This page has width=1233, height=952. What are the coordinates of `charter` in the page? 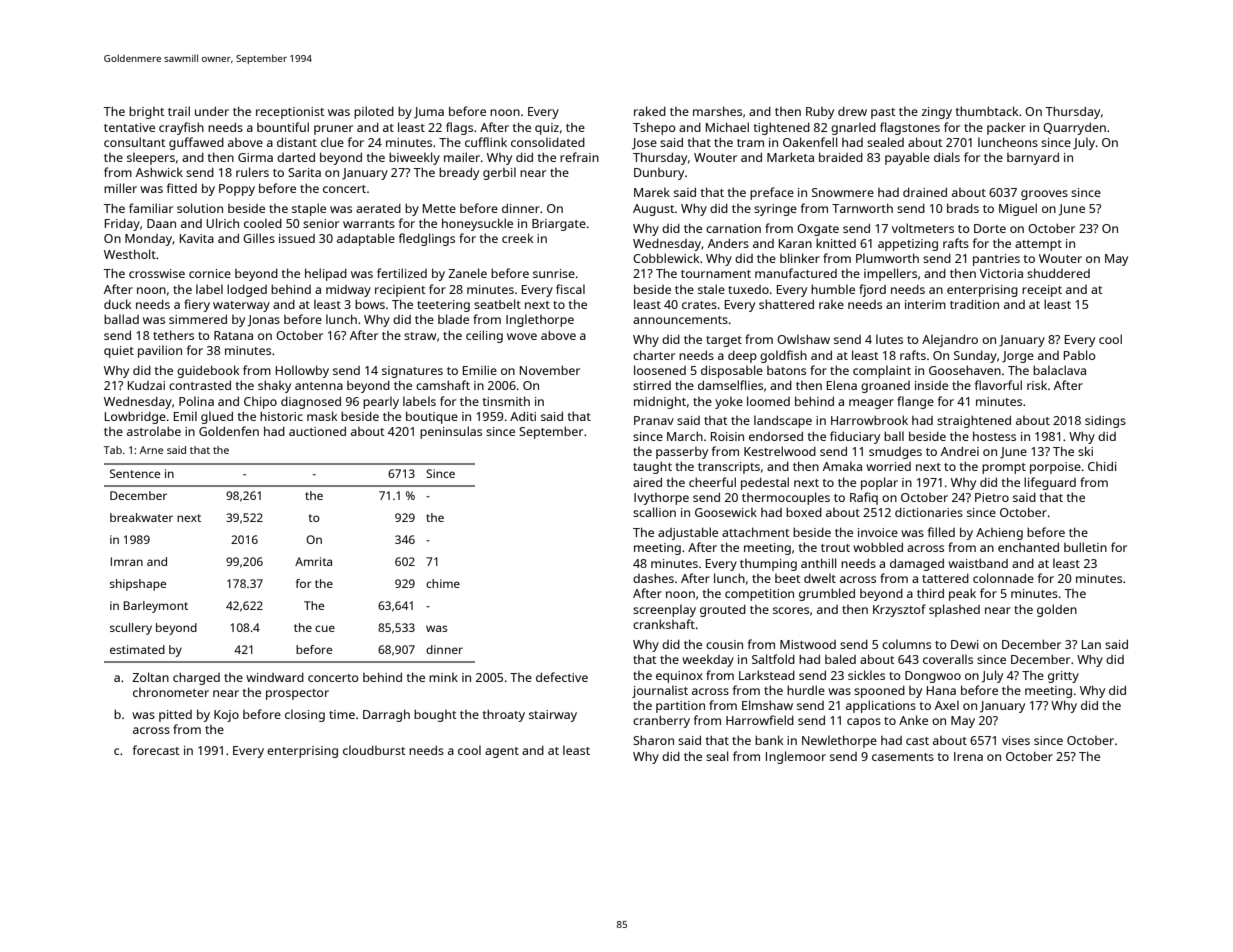 It's located at (654, 355).
